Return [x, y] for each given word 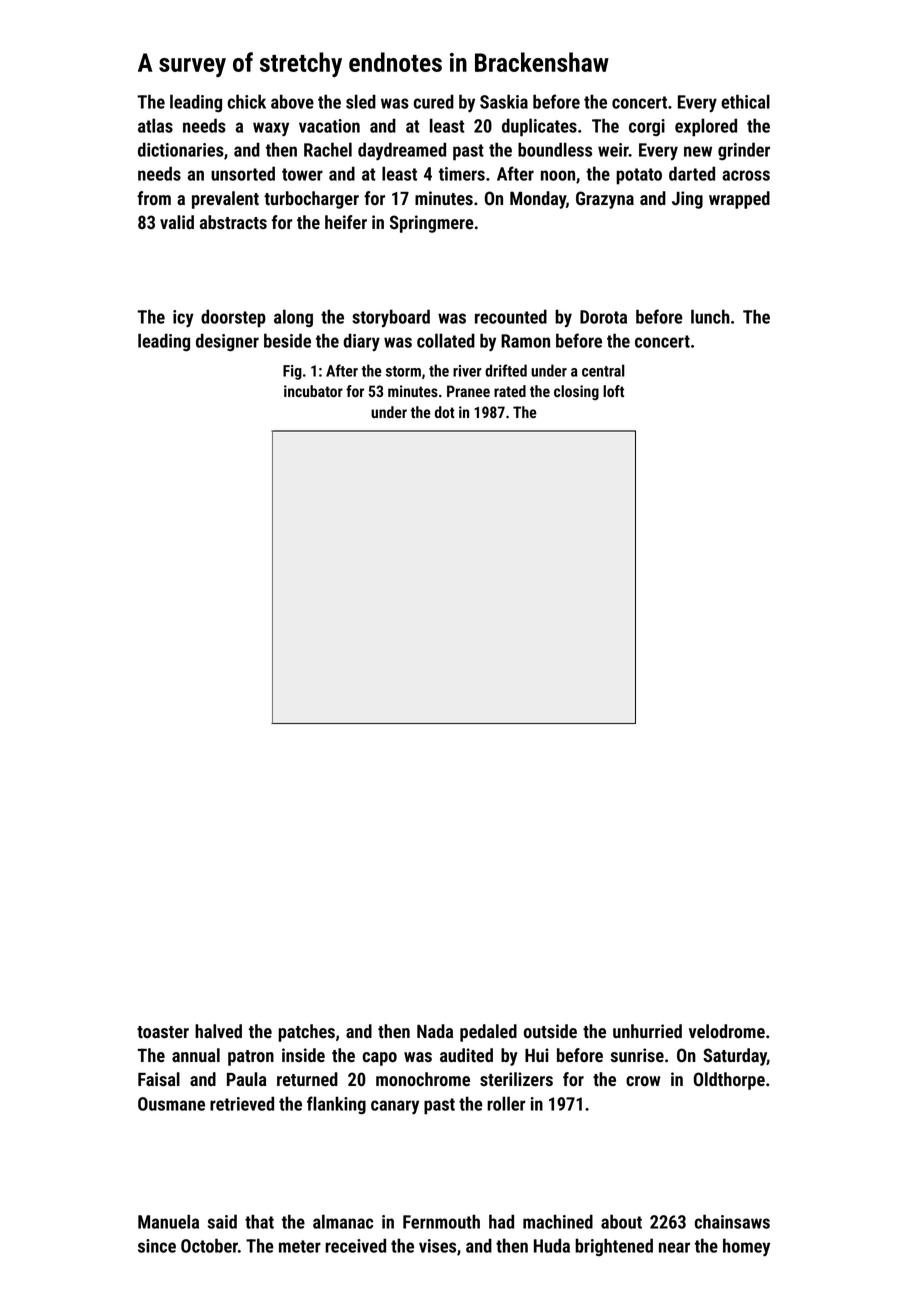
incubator [313, 391]
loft [613, 391]
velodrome [727, 1031]
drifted [506, 370]
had [501, 1221]
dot [445, 412]
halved [218, 1031]
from [154, 198]
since [157, 1246]
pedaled [488, 1033]
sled [361, 101]
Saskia [504, 101]
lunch [710, 316]
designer [227, 342]
